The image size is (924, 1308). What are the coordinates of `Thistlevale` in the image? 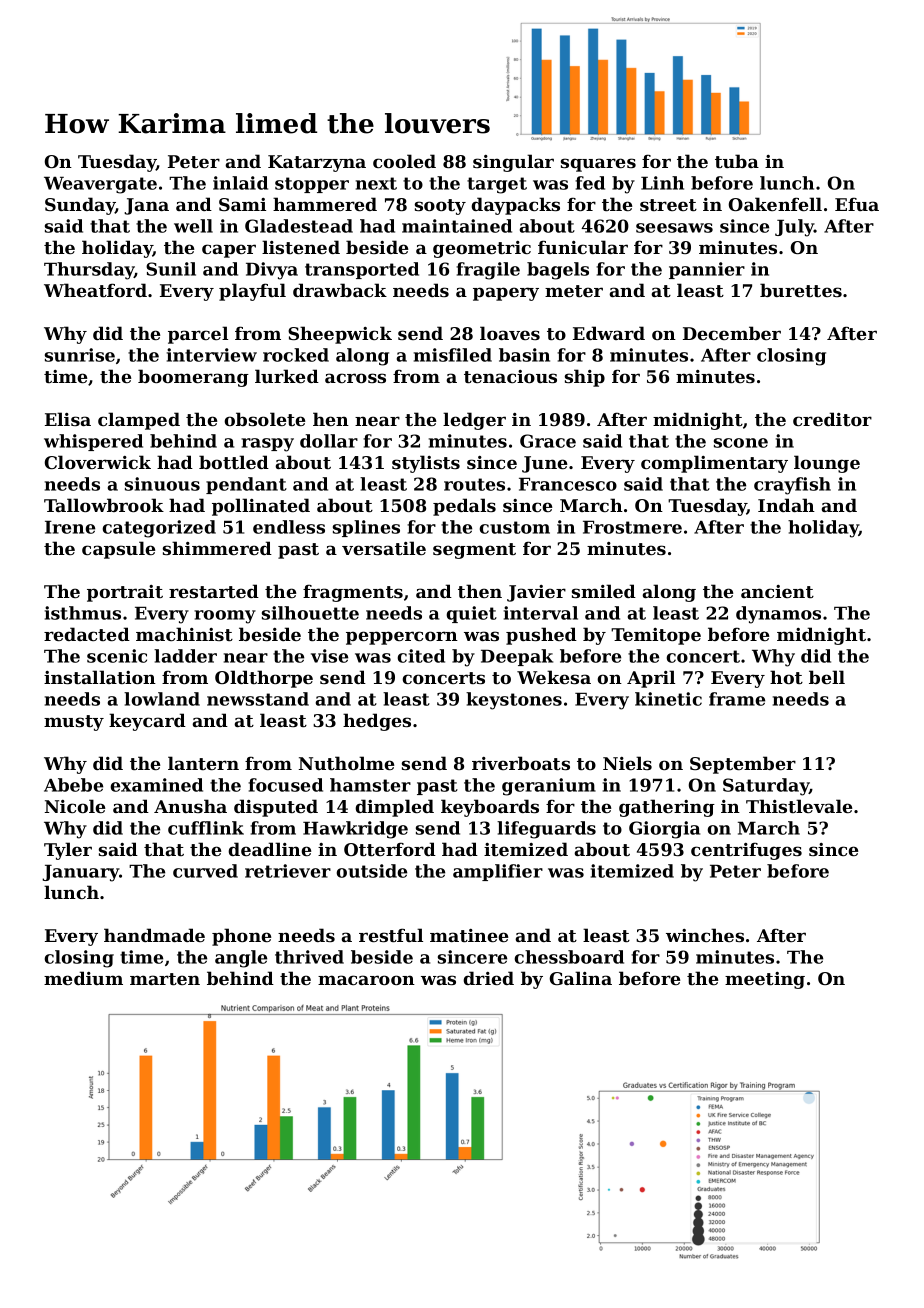 It's located at (799, 806).
